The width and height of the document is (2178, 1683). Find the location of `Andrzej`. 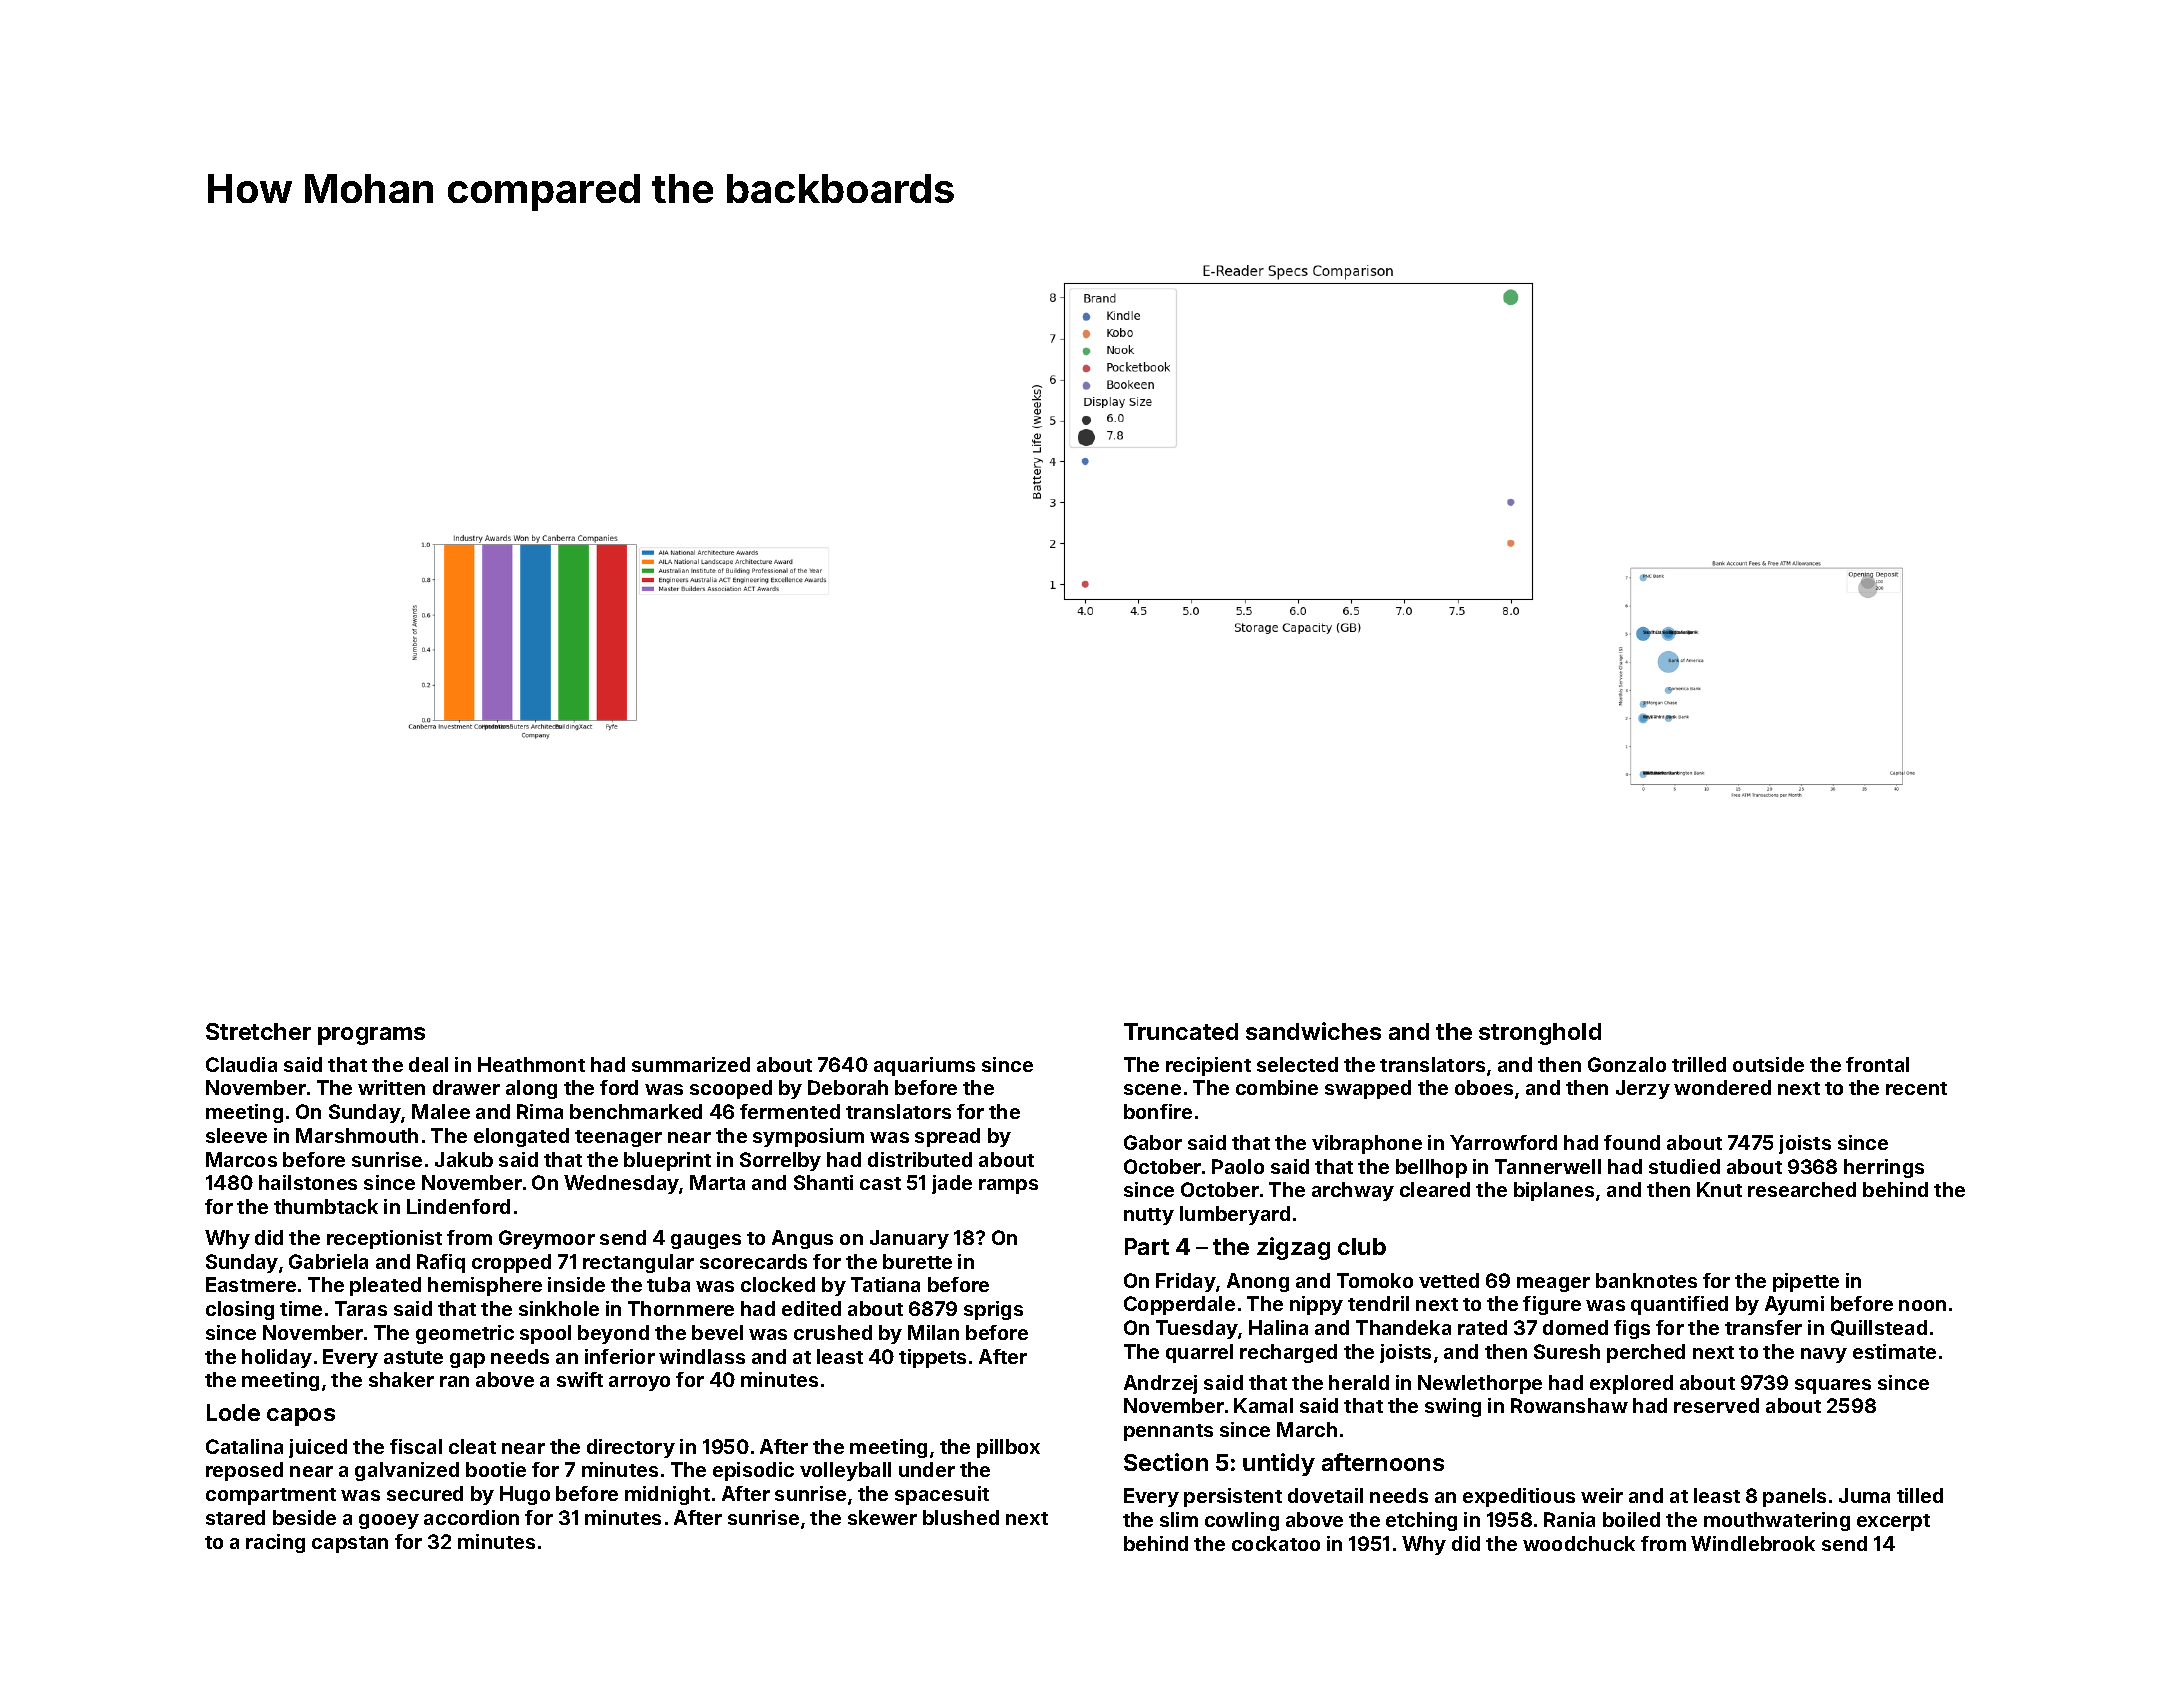

Andrzej is located at coordinates (1160, 1384).
